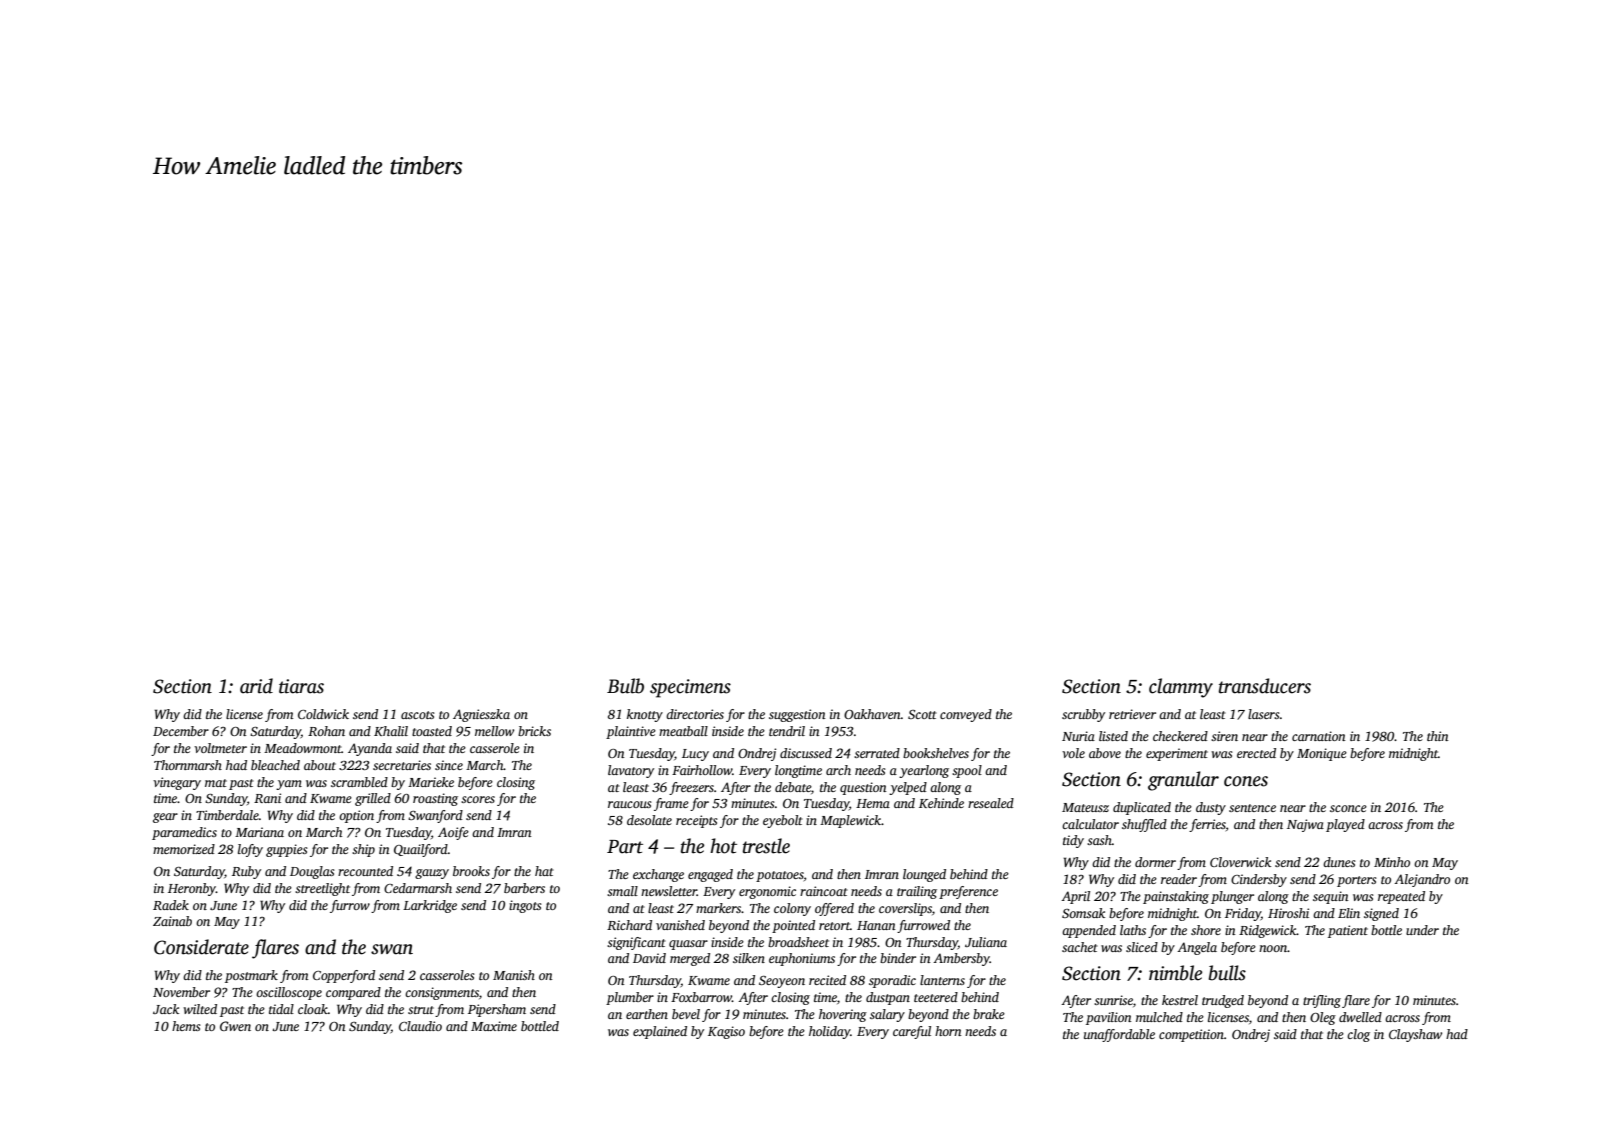 This screenshot has height=1147, width=1623. Describe the element at coordinates (695, 755) in the screenshot. I see `Lucy` at that location.
